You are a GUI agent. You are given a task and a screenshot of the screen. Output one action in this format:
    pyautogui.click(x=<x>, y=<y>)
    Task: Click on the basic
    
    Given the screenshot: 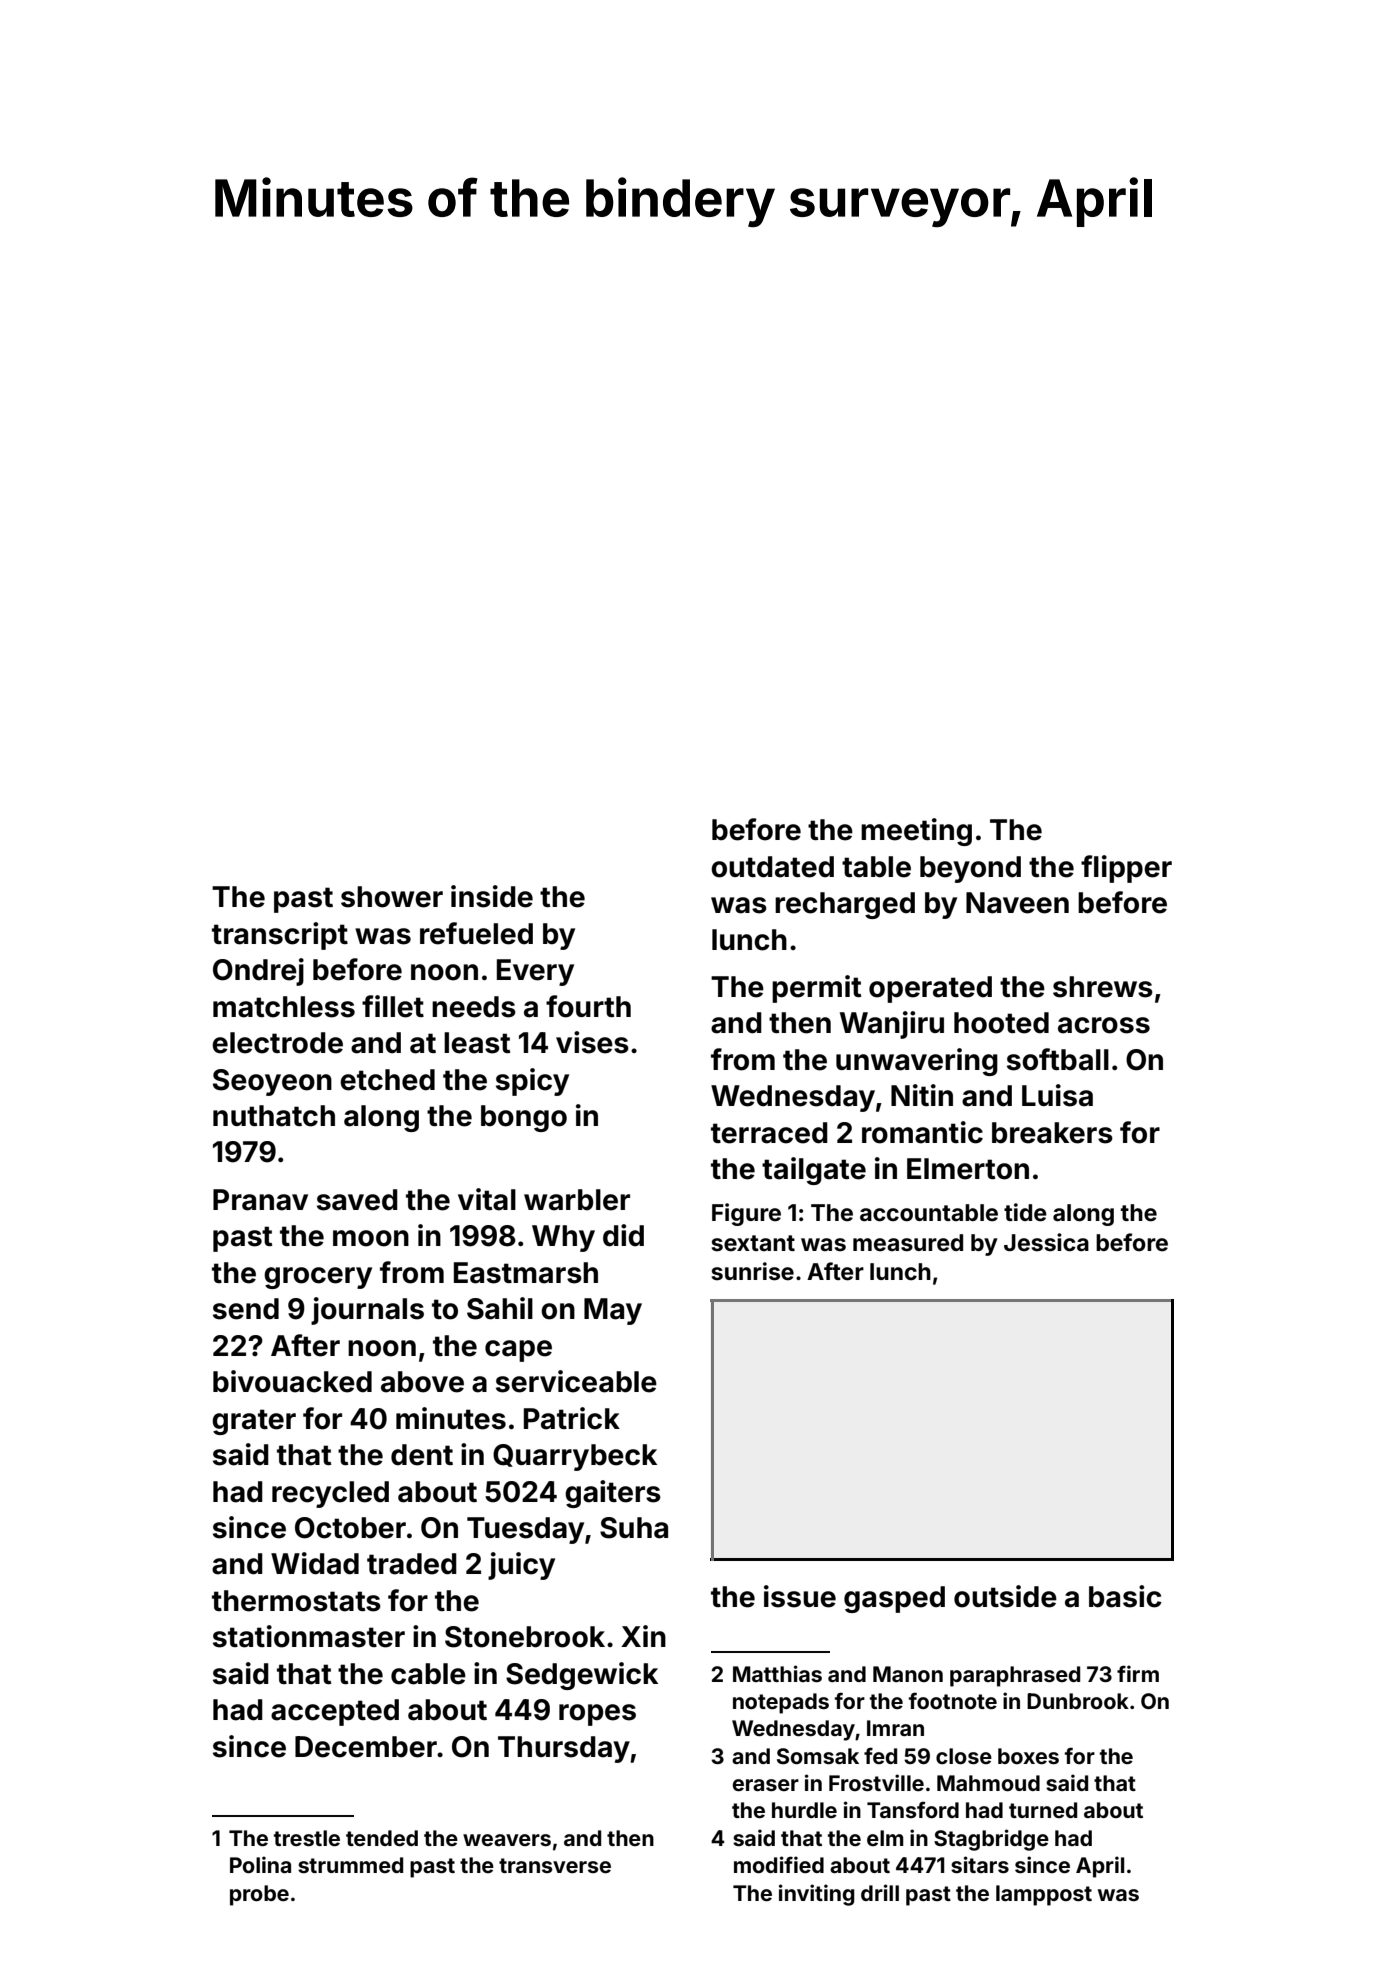 What is the action you would take?
    pyautogui.click(x=1125, y=1596)
